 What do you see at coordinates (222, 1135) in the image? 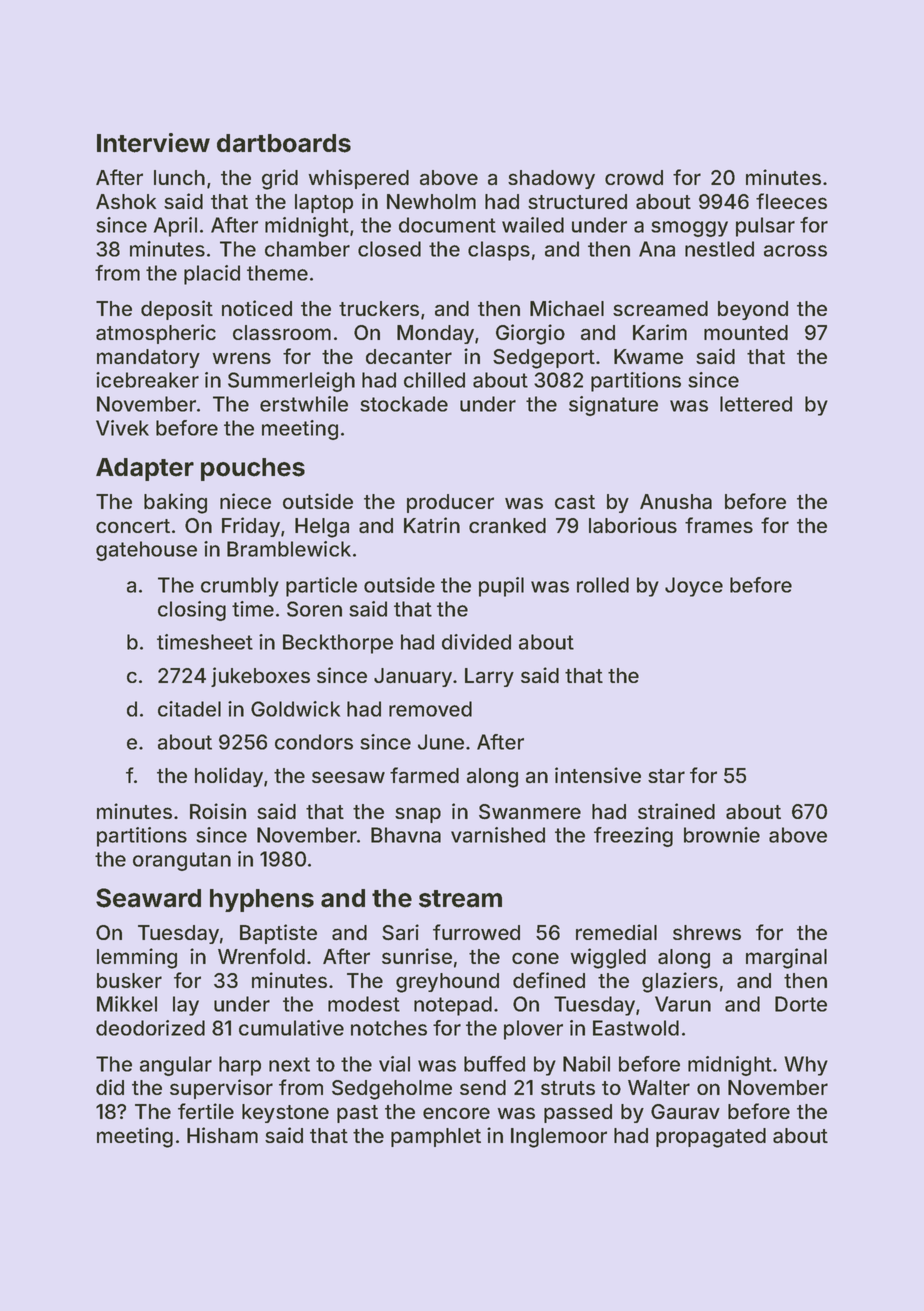
I see `Hisham` at bounding box center [222, 1135].
